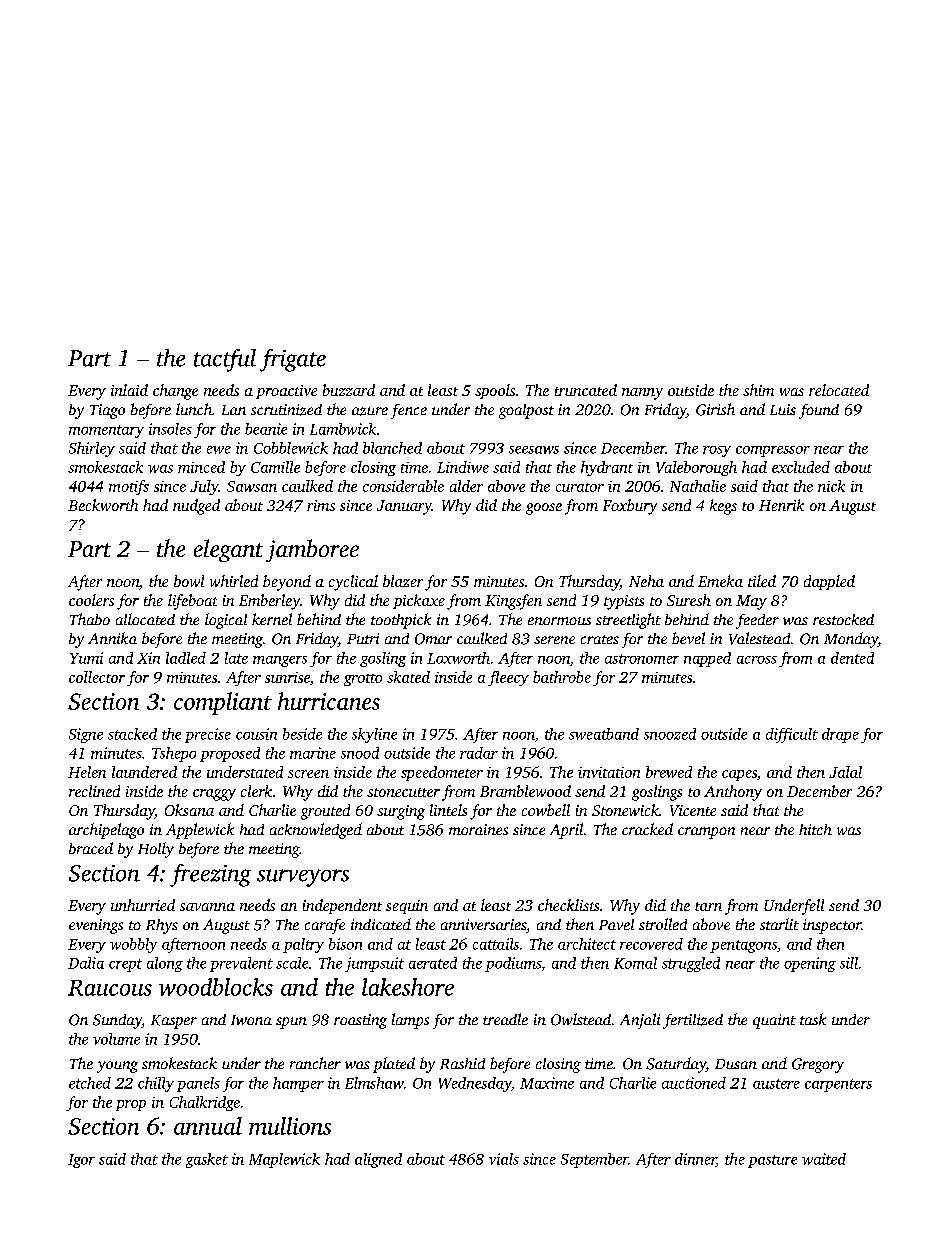 This screenshot has width=952, height=1233. I want to click on crept, so click(125, 965).
